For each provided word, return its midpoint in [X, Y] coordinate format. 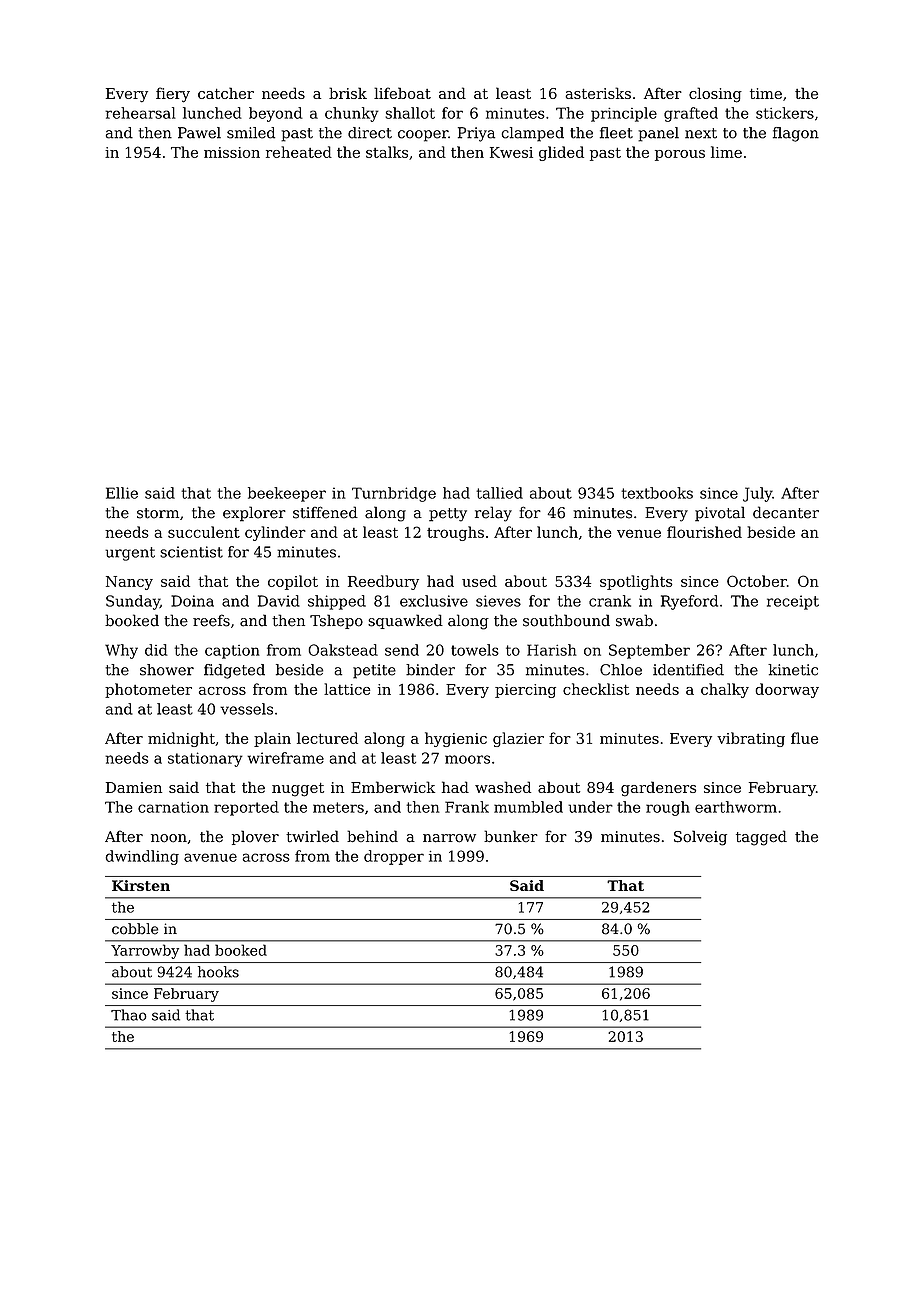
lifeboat [402, 93]
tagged [761, 838]
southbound [566, 620]
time [766, 93]
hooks [218, 972]
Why [121, 651]
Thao [129, 1015]
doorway [787, 690]
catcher [226, 93]
